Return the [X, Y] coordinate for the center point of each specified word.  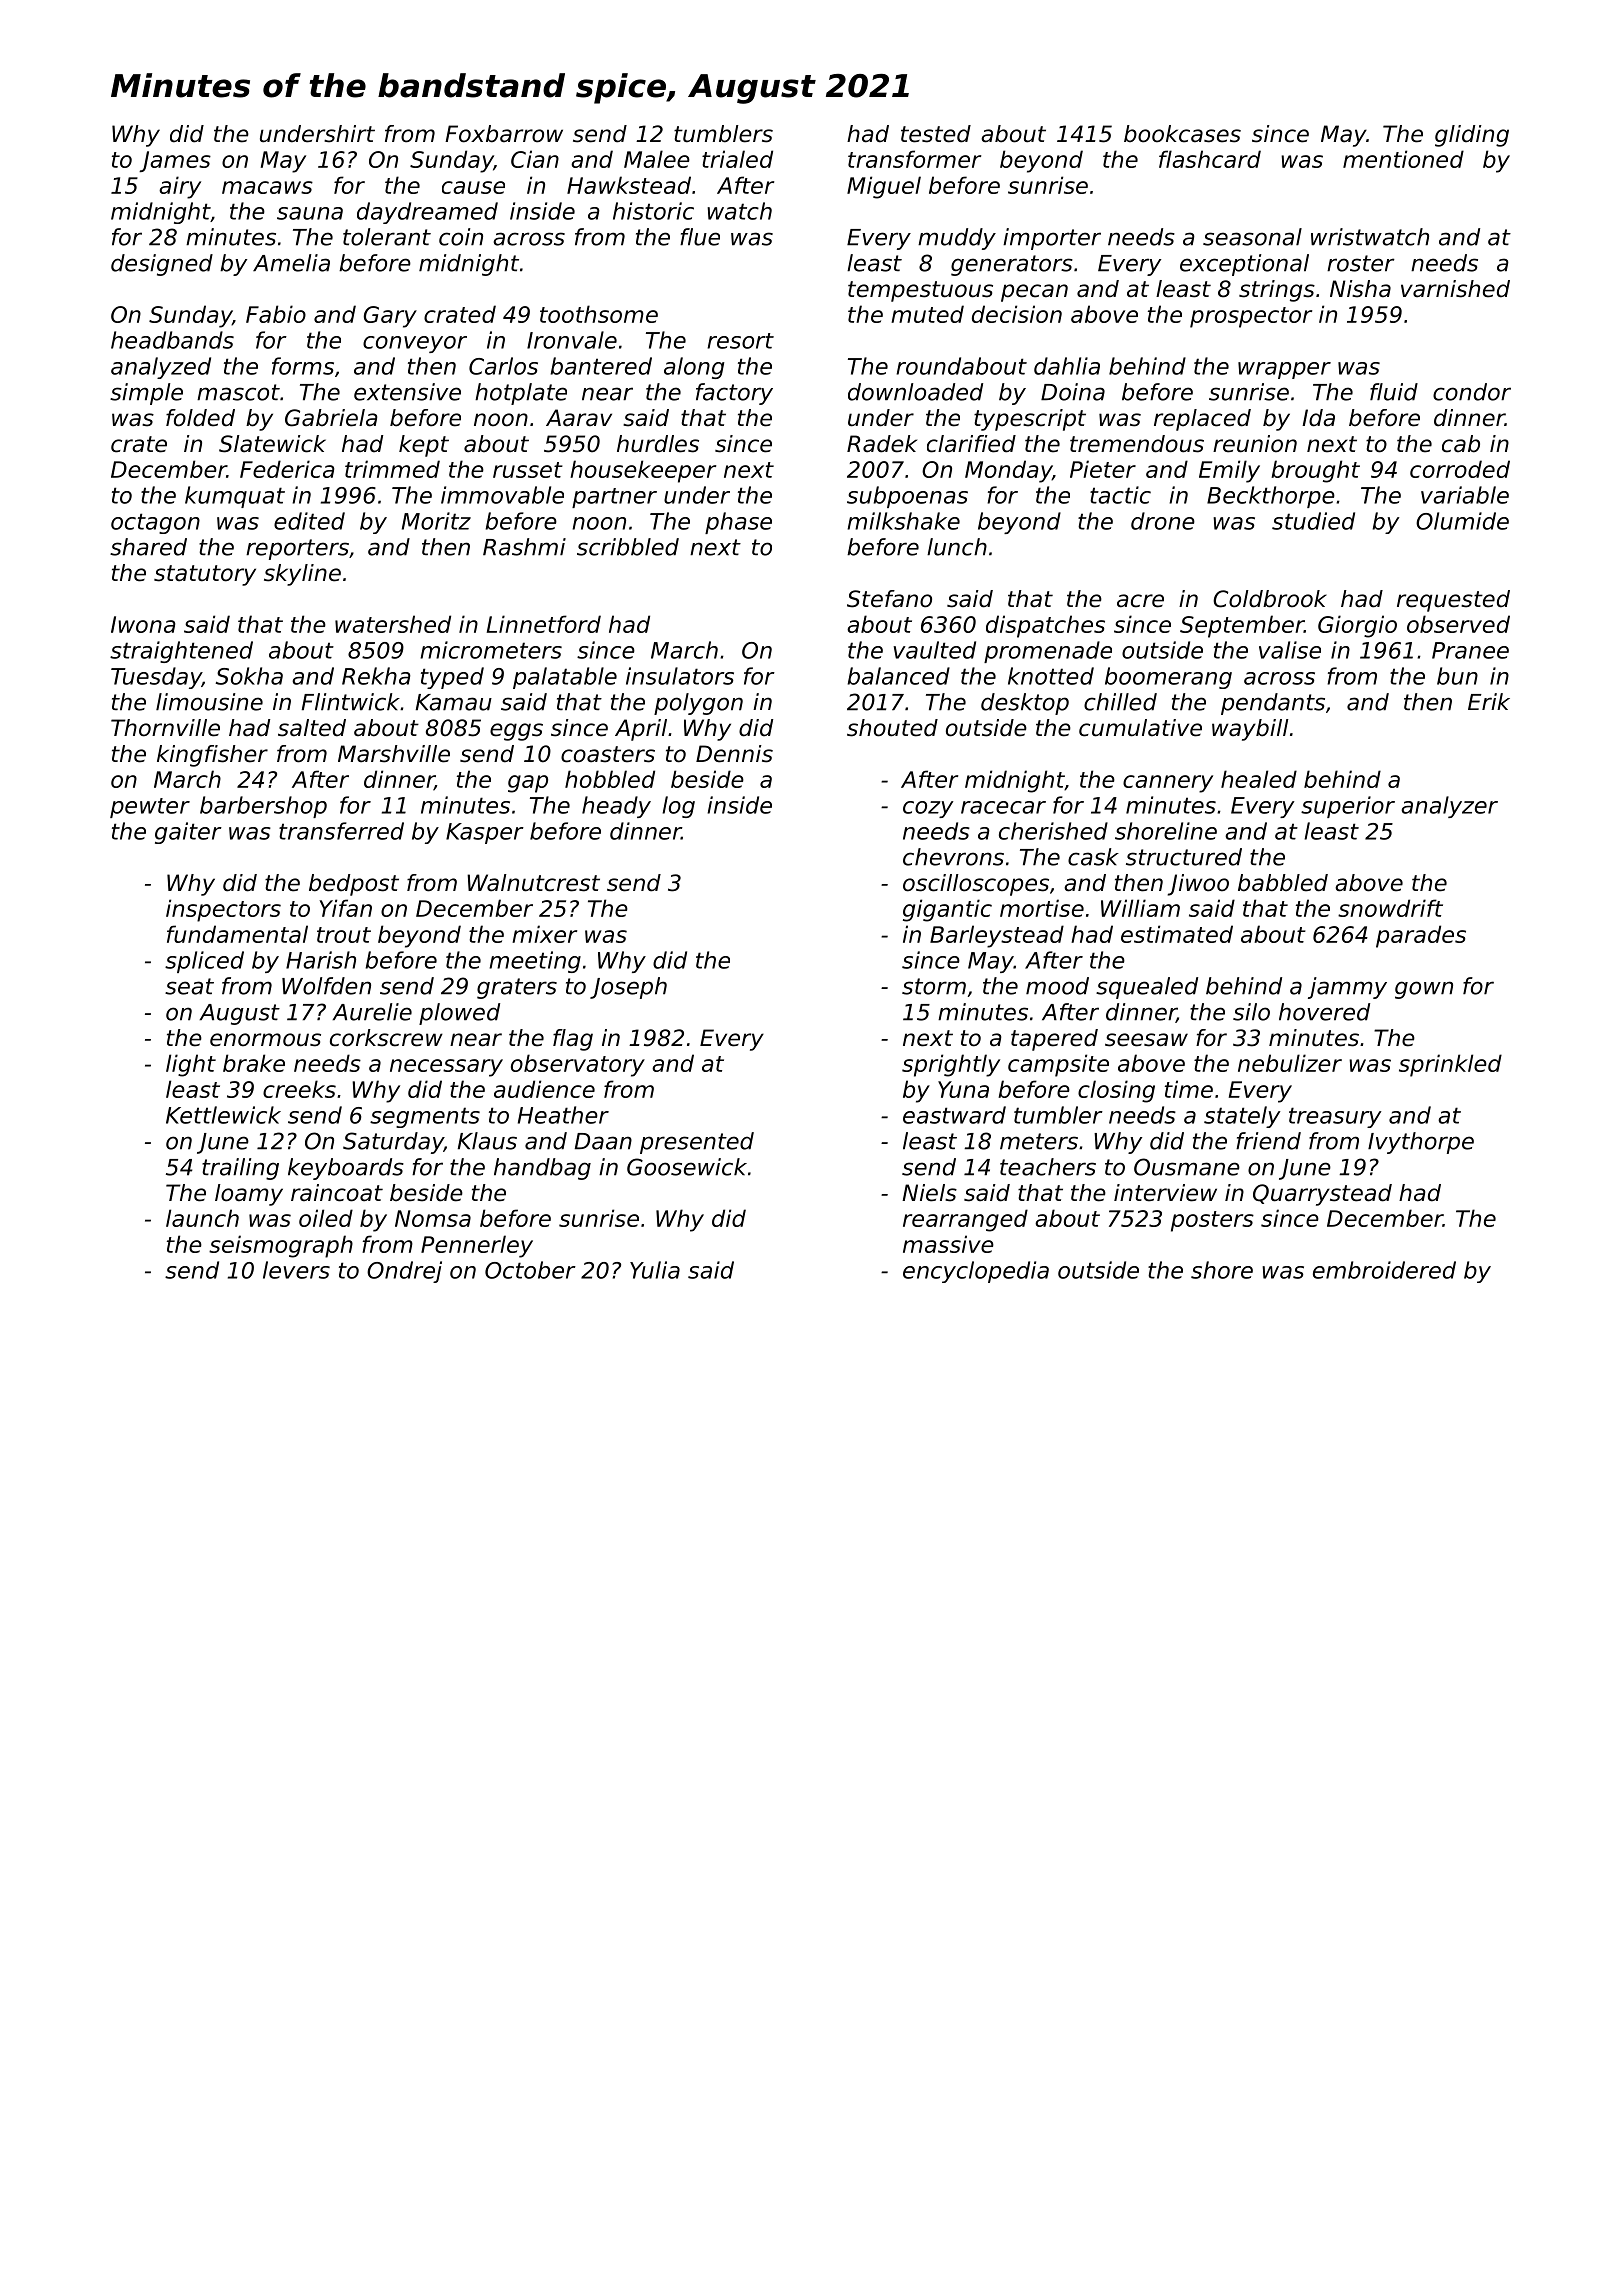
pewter [150, 808]
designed [162, 265]
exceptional [1244, 265]
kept [424, 446]
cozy [928, 809]
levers [296, 1270]
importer [1052, 239]
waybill [1250, 730]
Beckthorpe [1271, 497]
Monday [1008, 471]
